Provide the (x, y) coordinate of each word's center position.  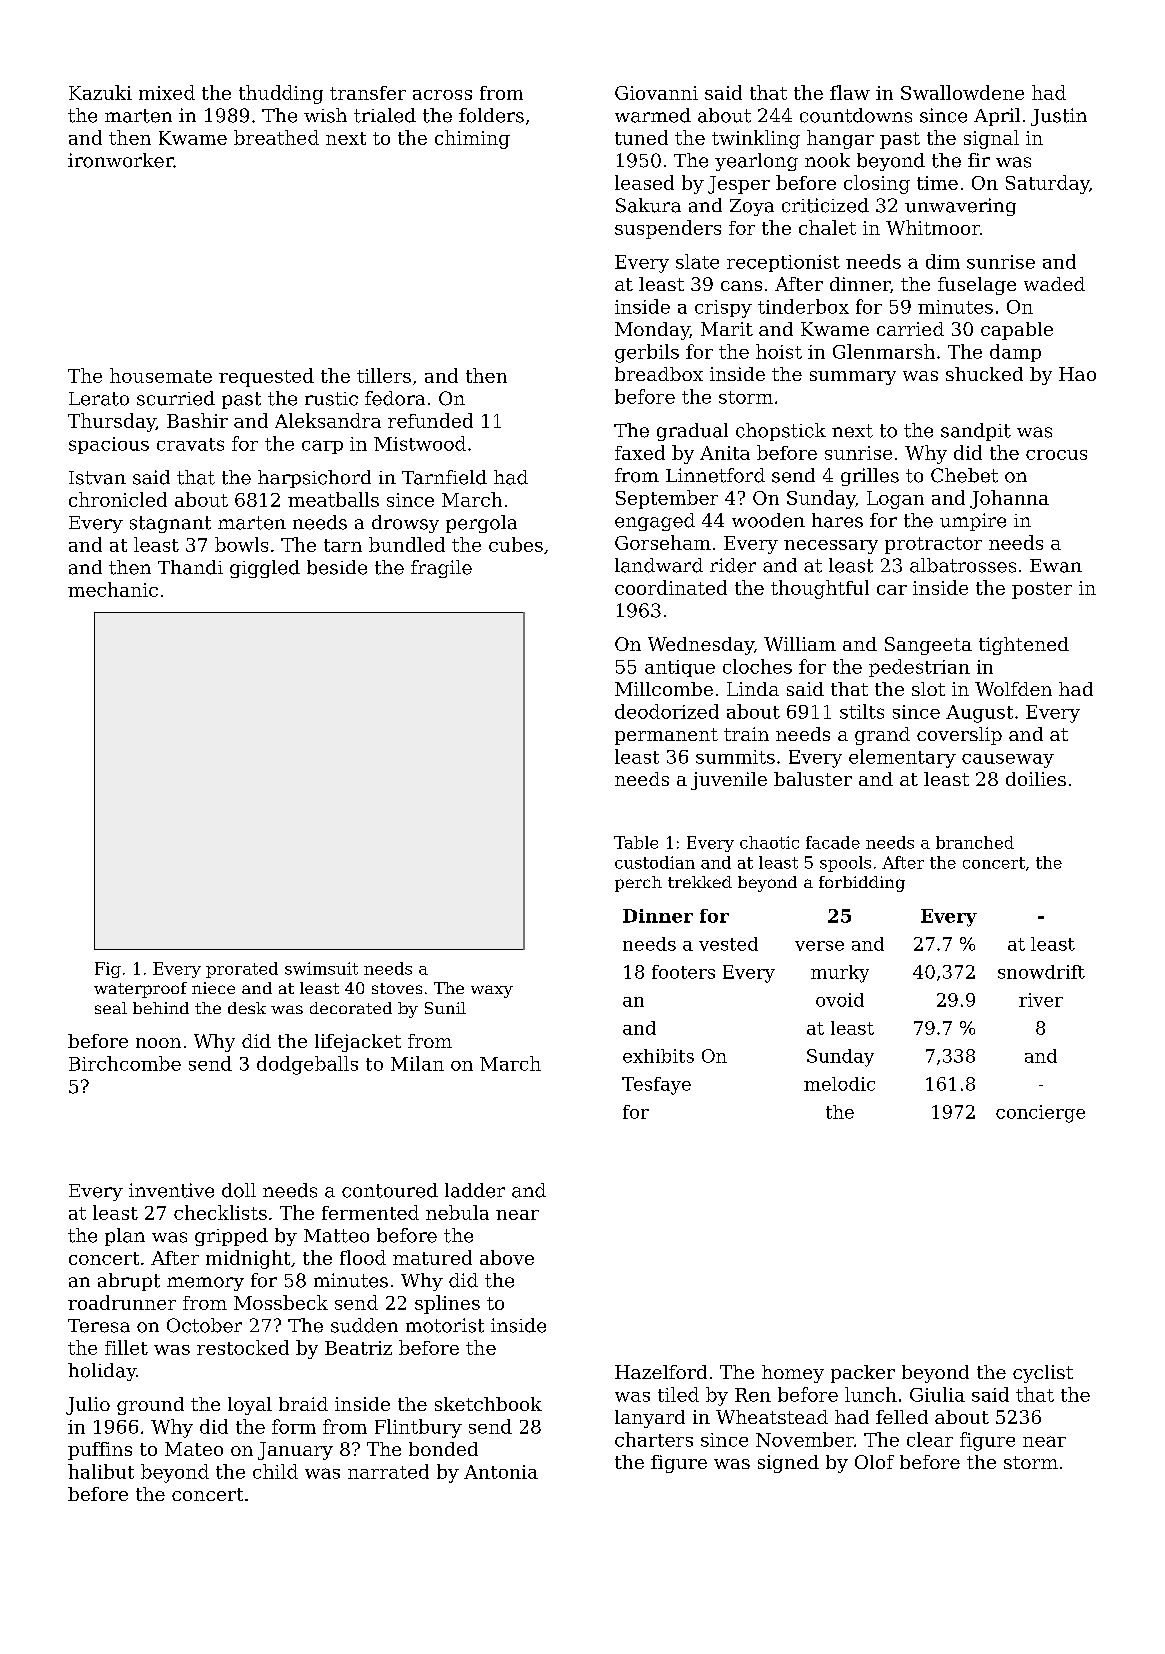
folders (491, 115)
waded (1054, 284)
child (275, 1471)
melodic (839, 1084)
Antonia (501, 1472)
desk (247, 1008)
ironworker (120, 160)
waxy (492, 991)
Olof (874, 1462)
